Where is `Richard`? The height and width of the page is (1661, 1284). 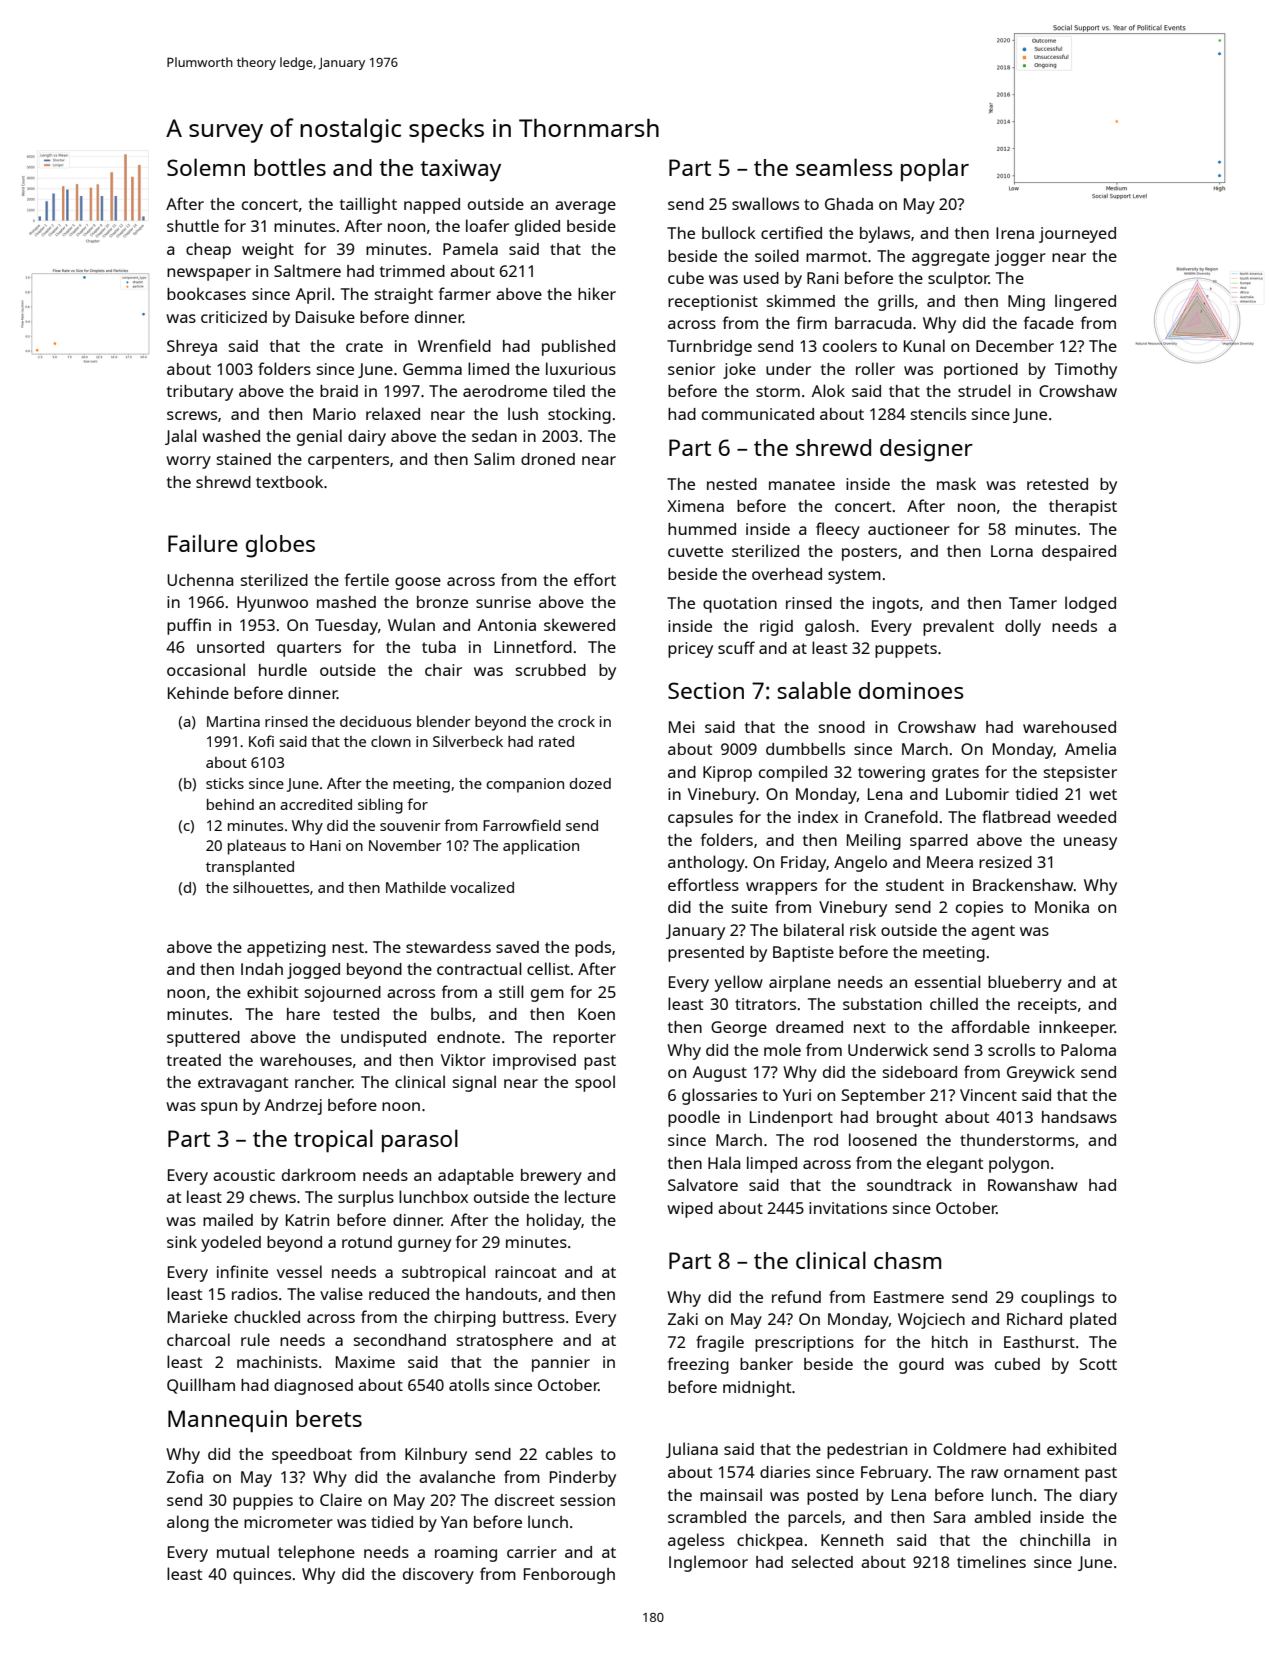 Richard is located at coordinates (1034, 1319).
